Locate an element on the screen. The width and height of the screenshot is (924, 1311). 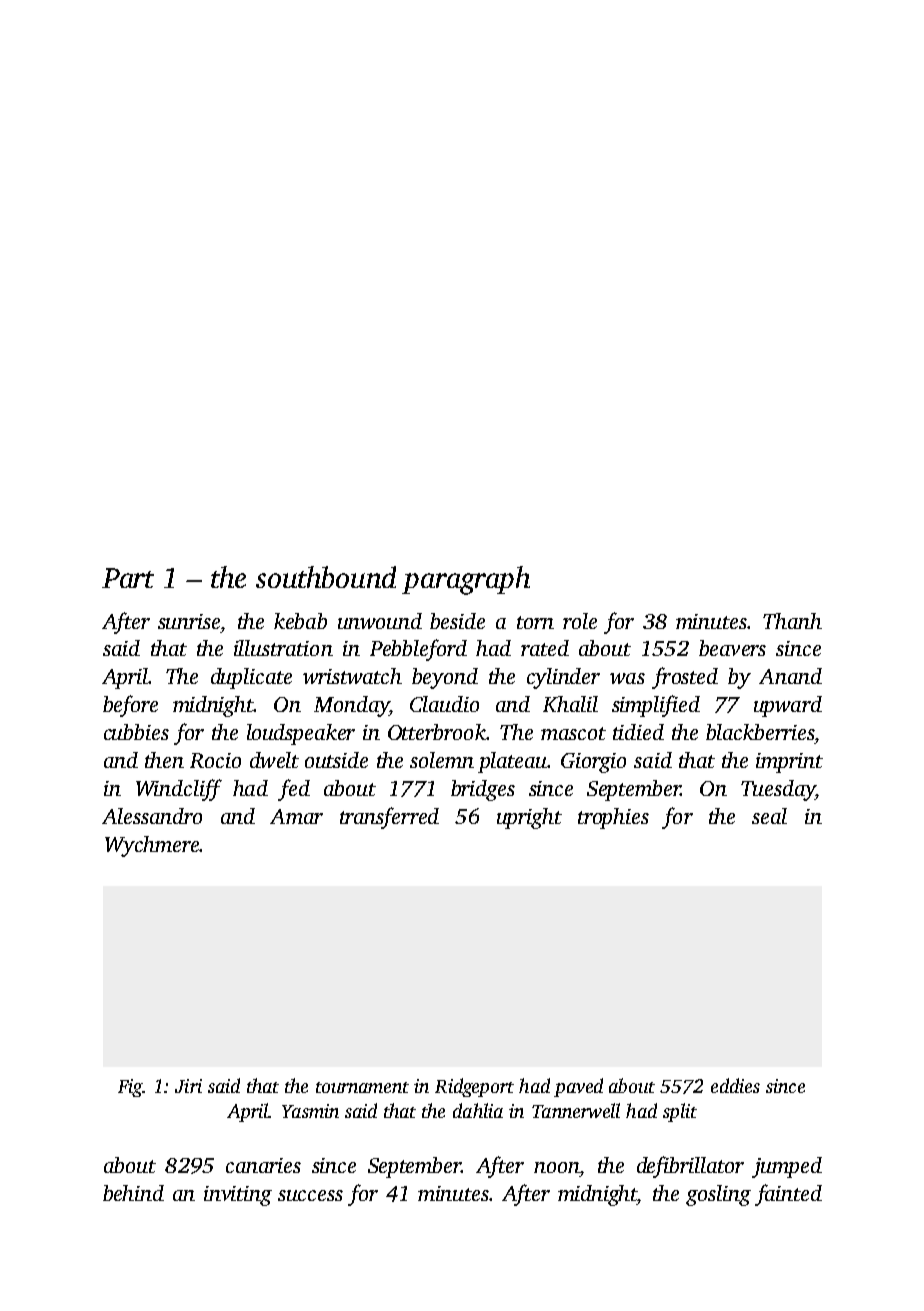
upright is located at coordinates (529, 818).
